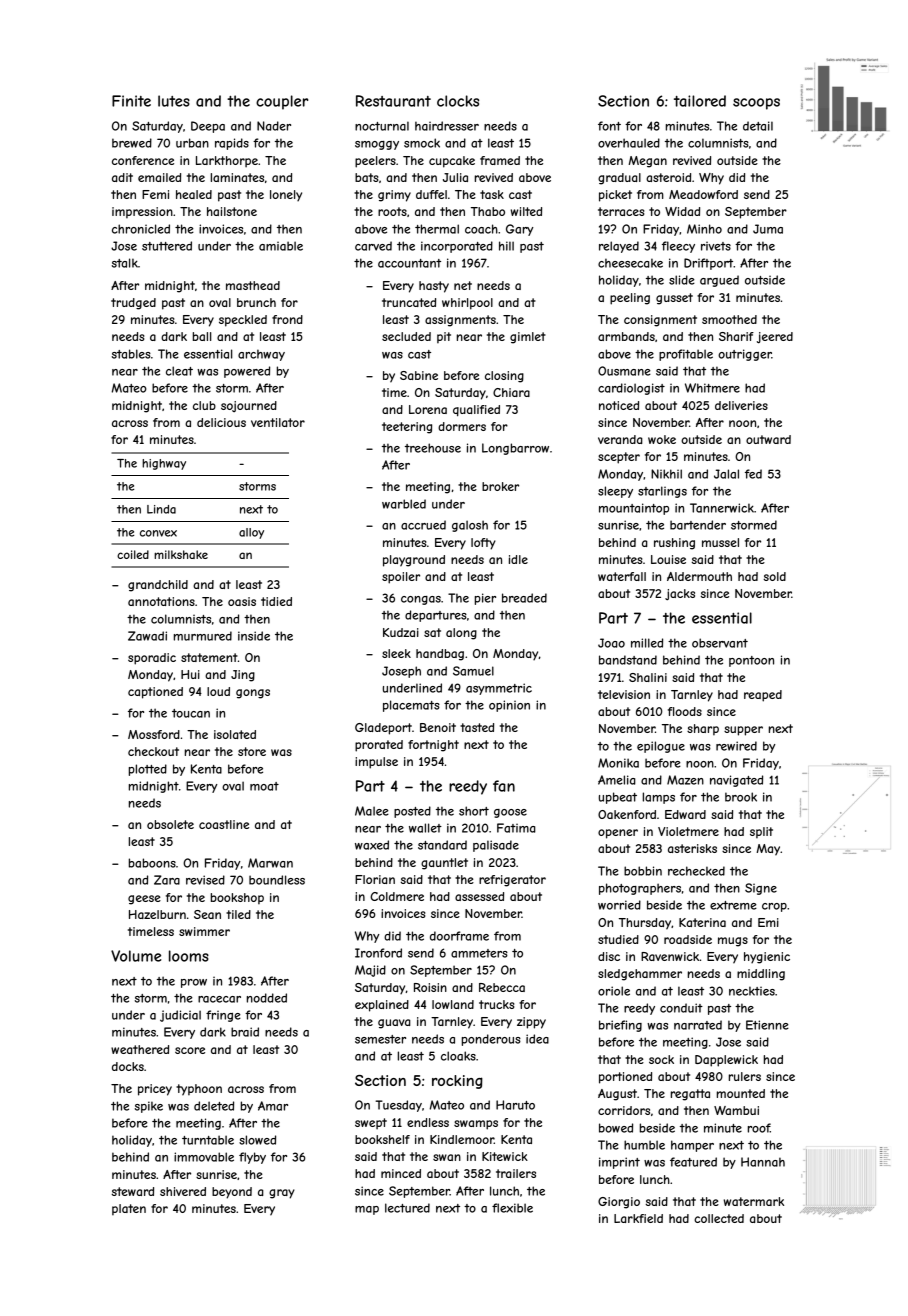 This screenshot has height=1316, width=908. I want to click on loud, so click(218, 691).
